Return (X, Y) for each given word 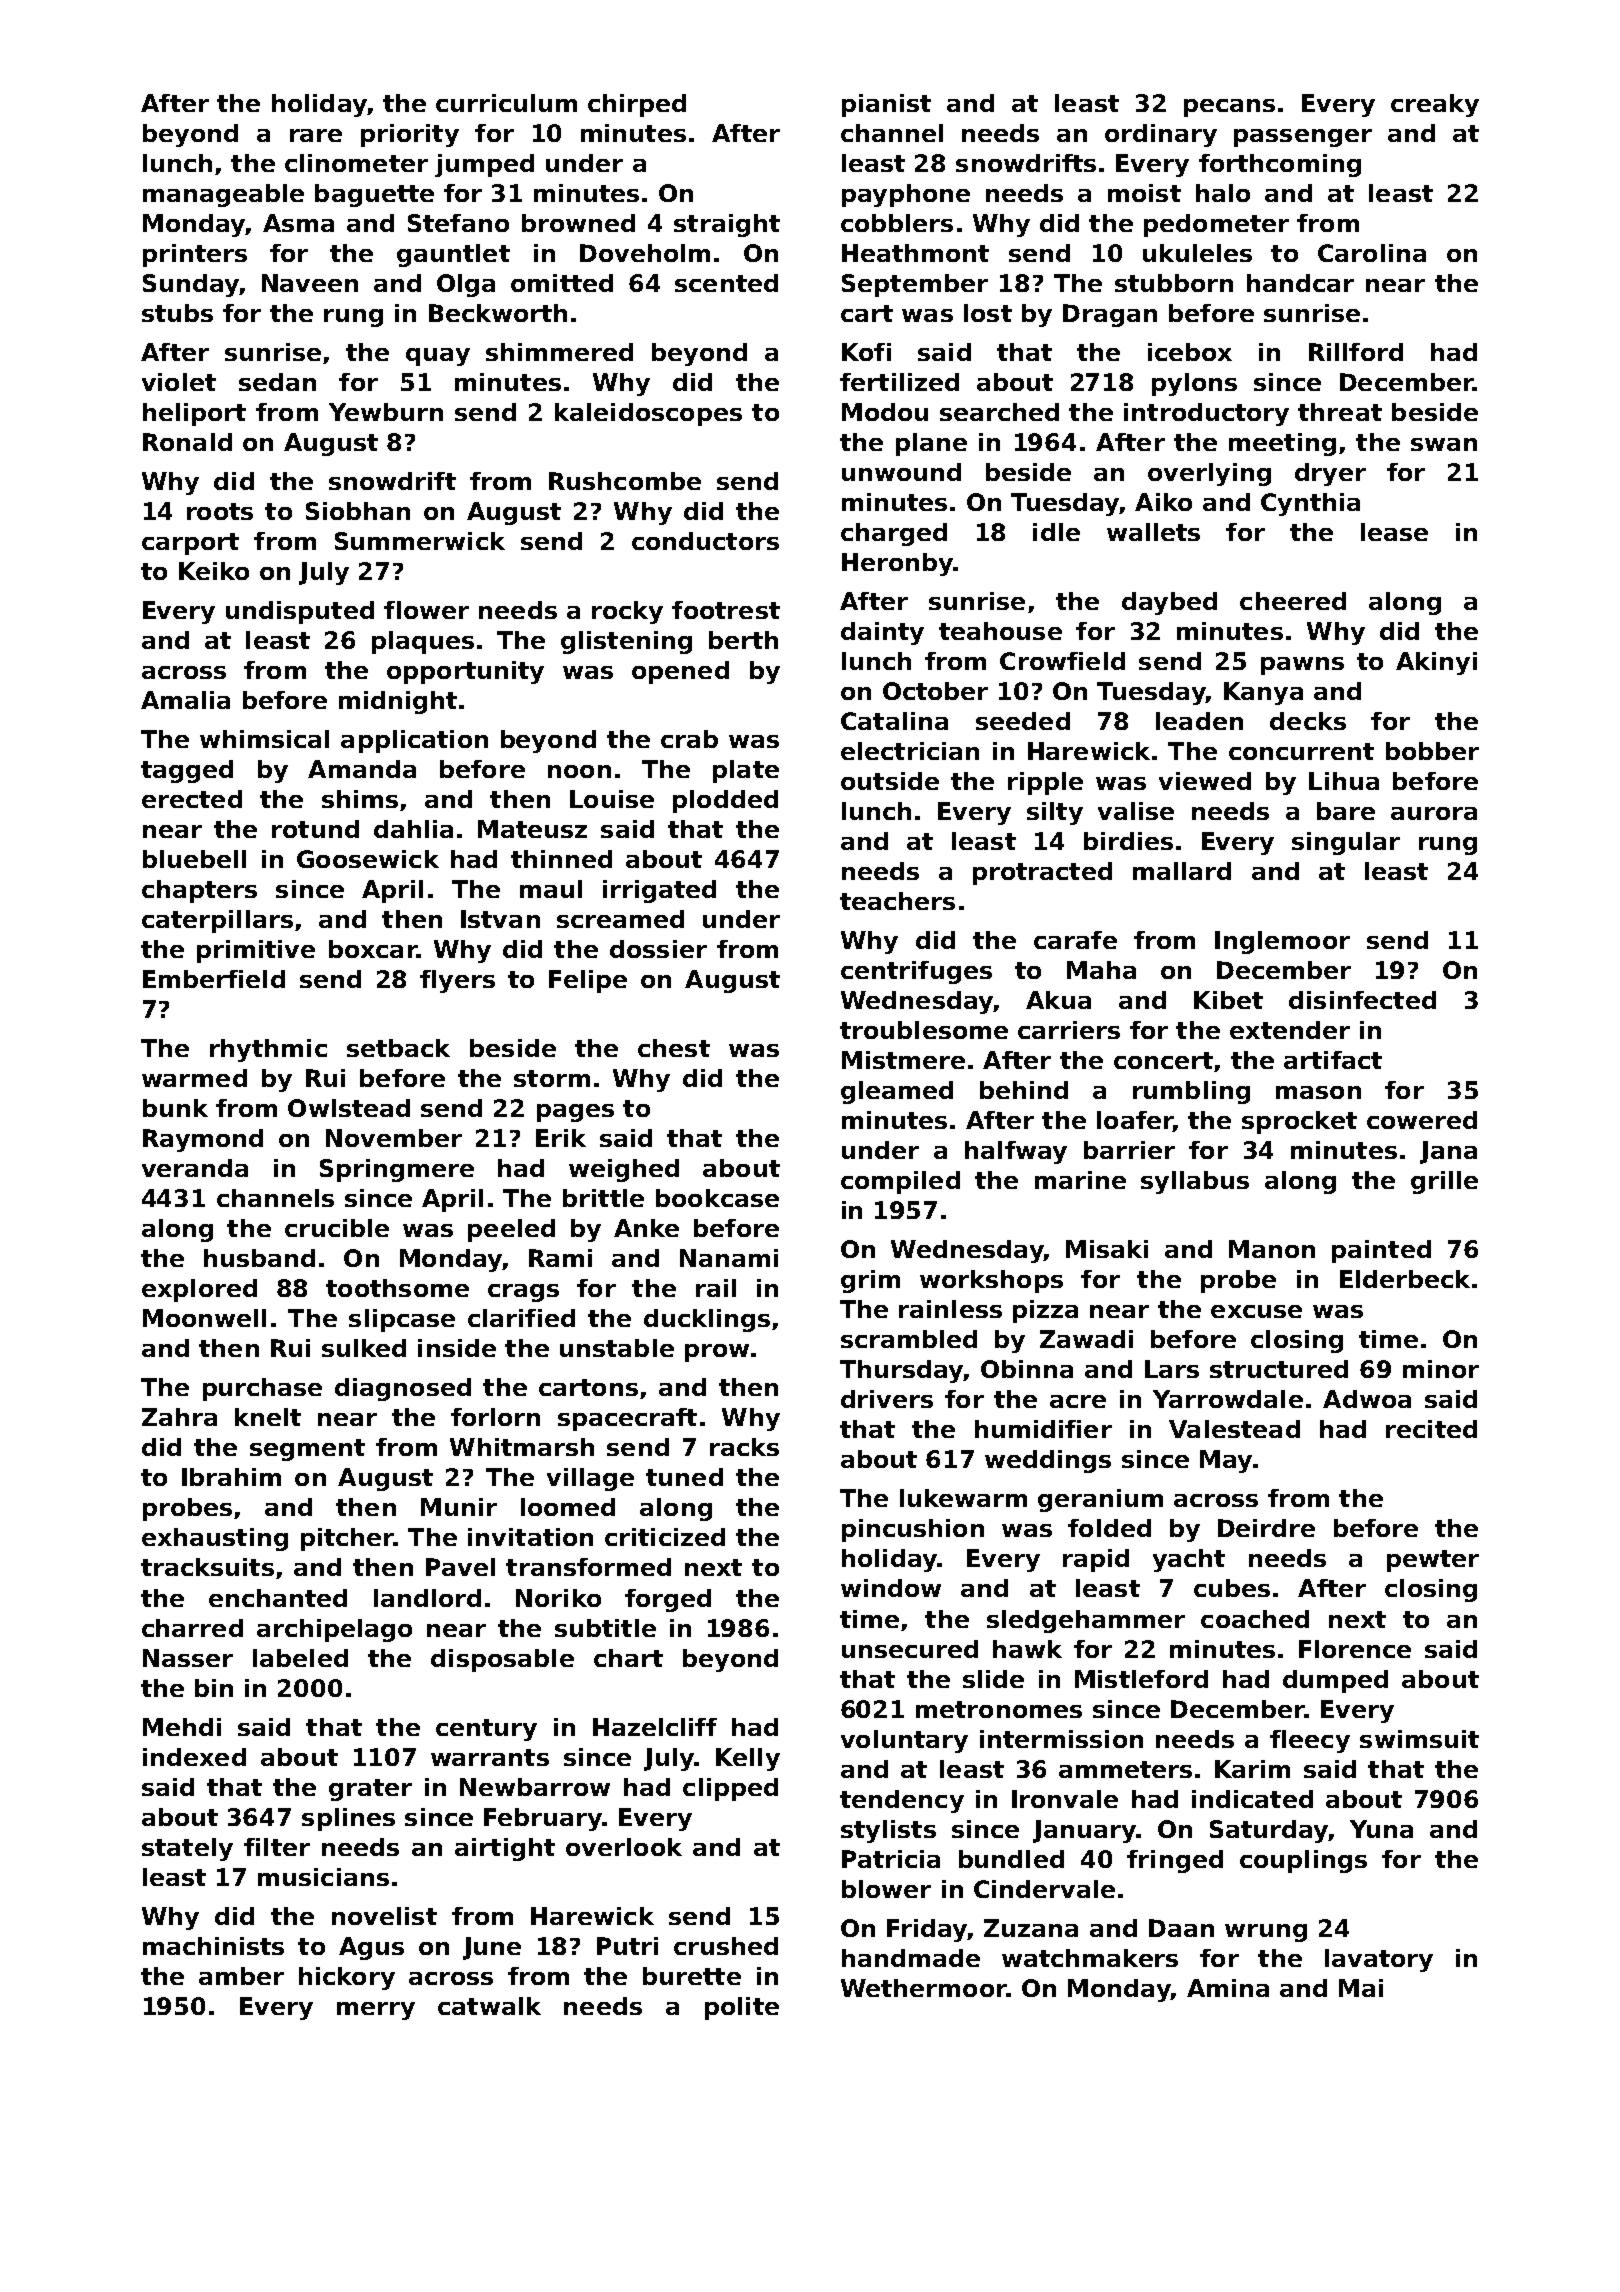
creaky (1435, 105)
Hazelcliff (655, 1727)
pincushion (913, 1530)
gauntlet (453, 255)
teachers (897, 901)
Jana (1448, 1152)
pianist (886, 105)
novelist (384, 1916)
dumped (1335, 1681)
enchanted (278, 1598)
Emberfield (214, 979)
